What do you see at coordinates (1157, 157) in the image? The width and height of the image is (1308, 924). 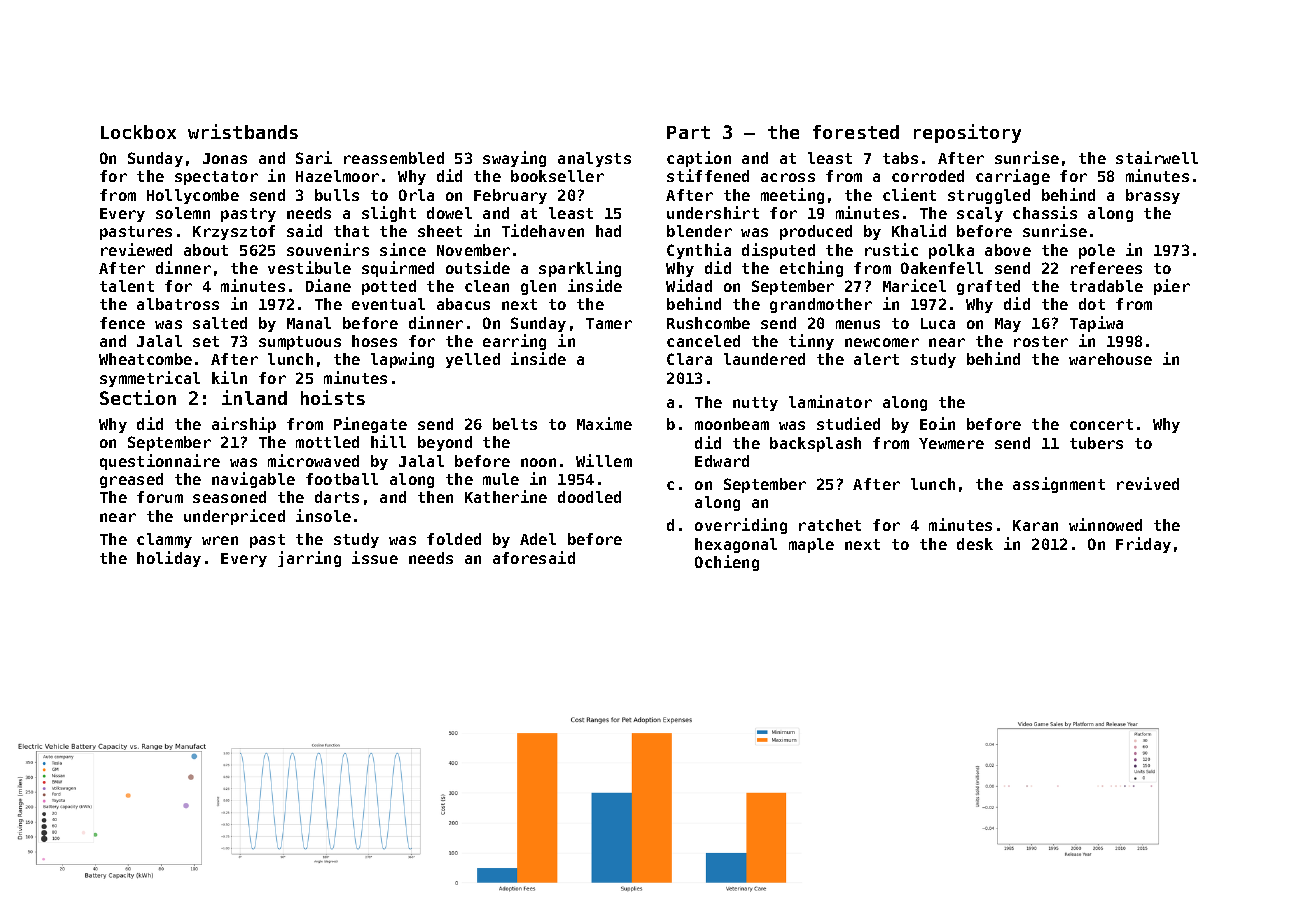 I see `stairwell` at bounding box center [1157, 157].
